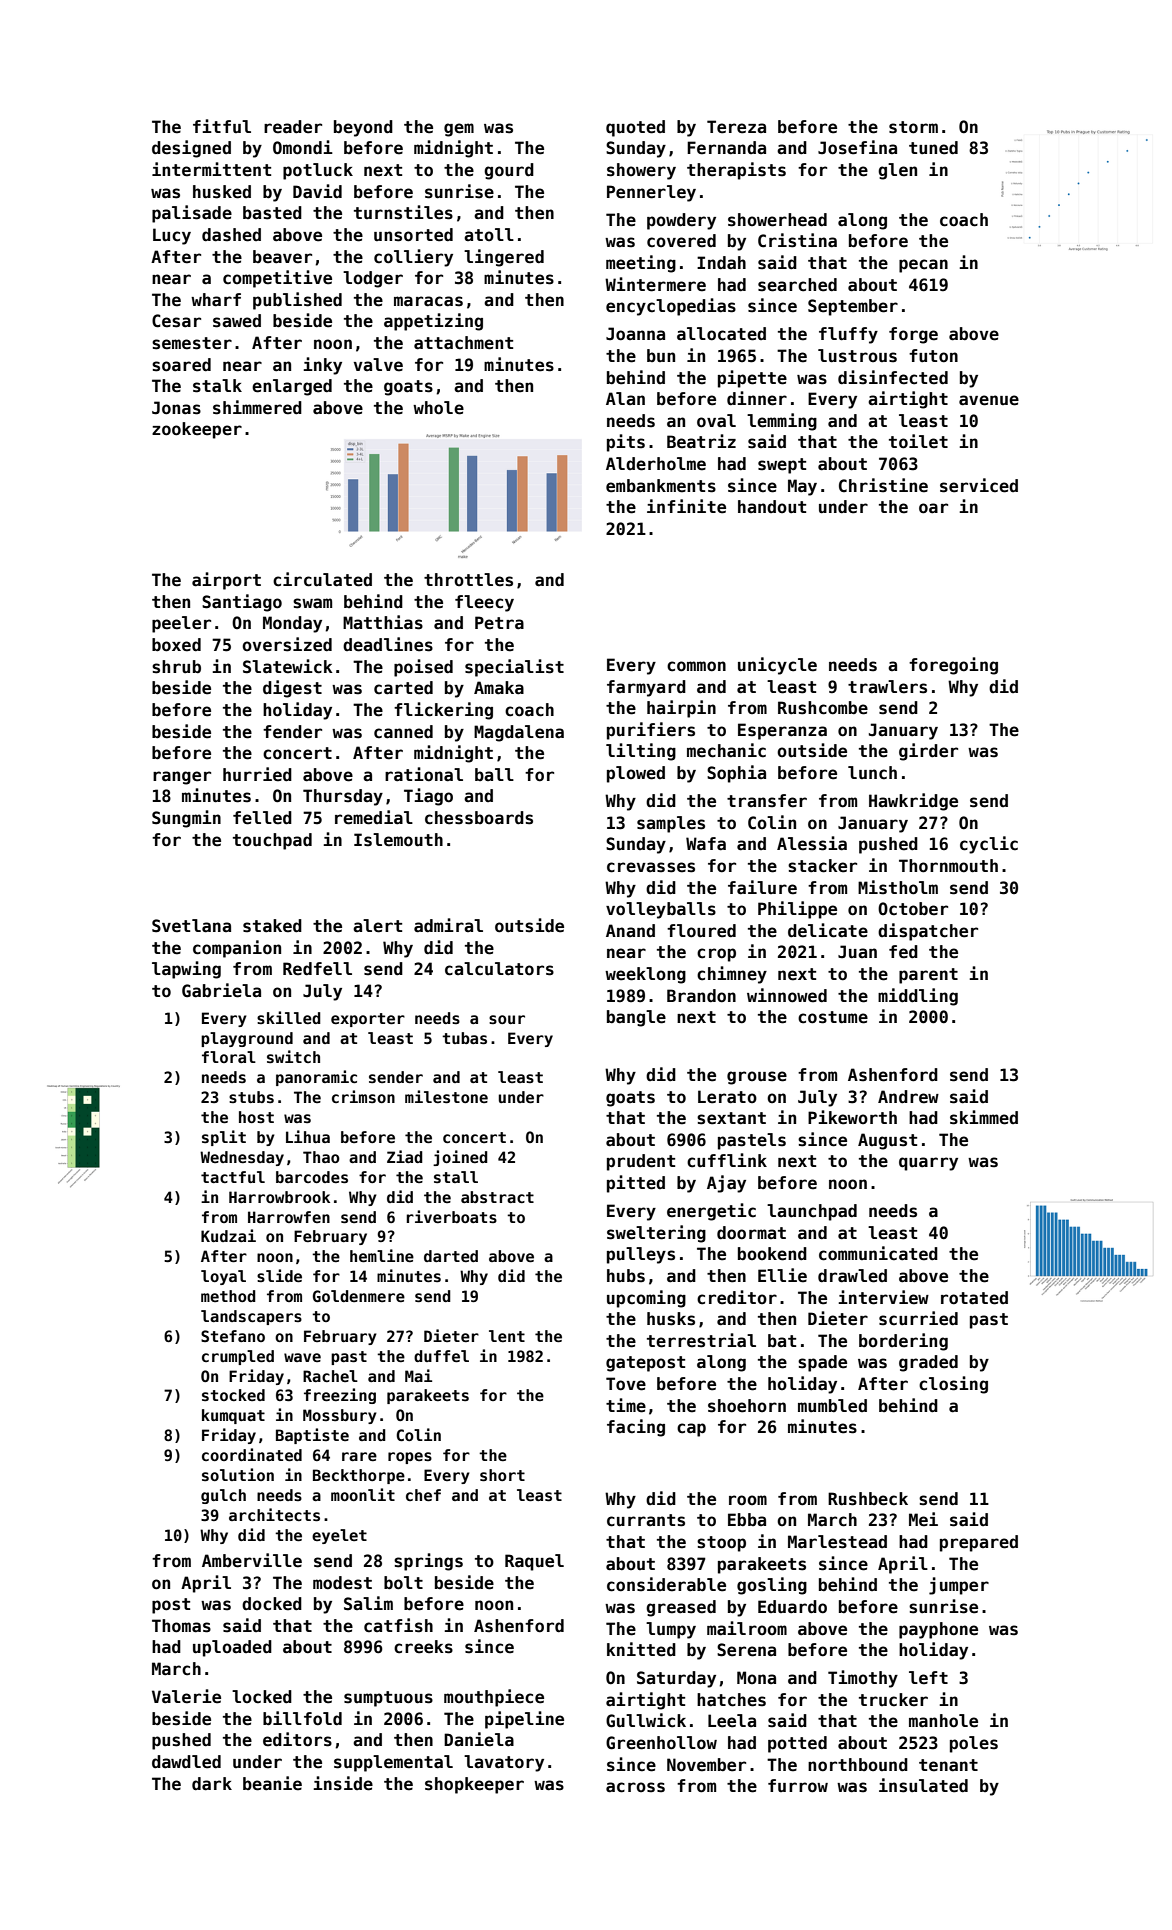 The height and width of the screenshot is (1930, 1172). Describe the element at coordinates (322, 579) in the screenshot. I see `circulated` at that location.
